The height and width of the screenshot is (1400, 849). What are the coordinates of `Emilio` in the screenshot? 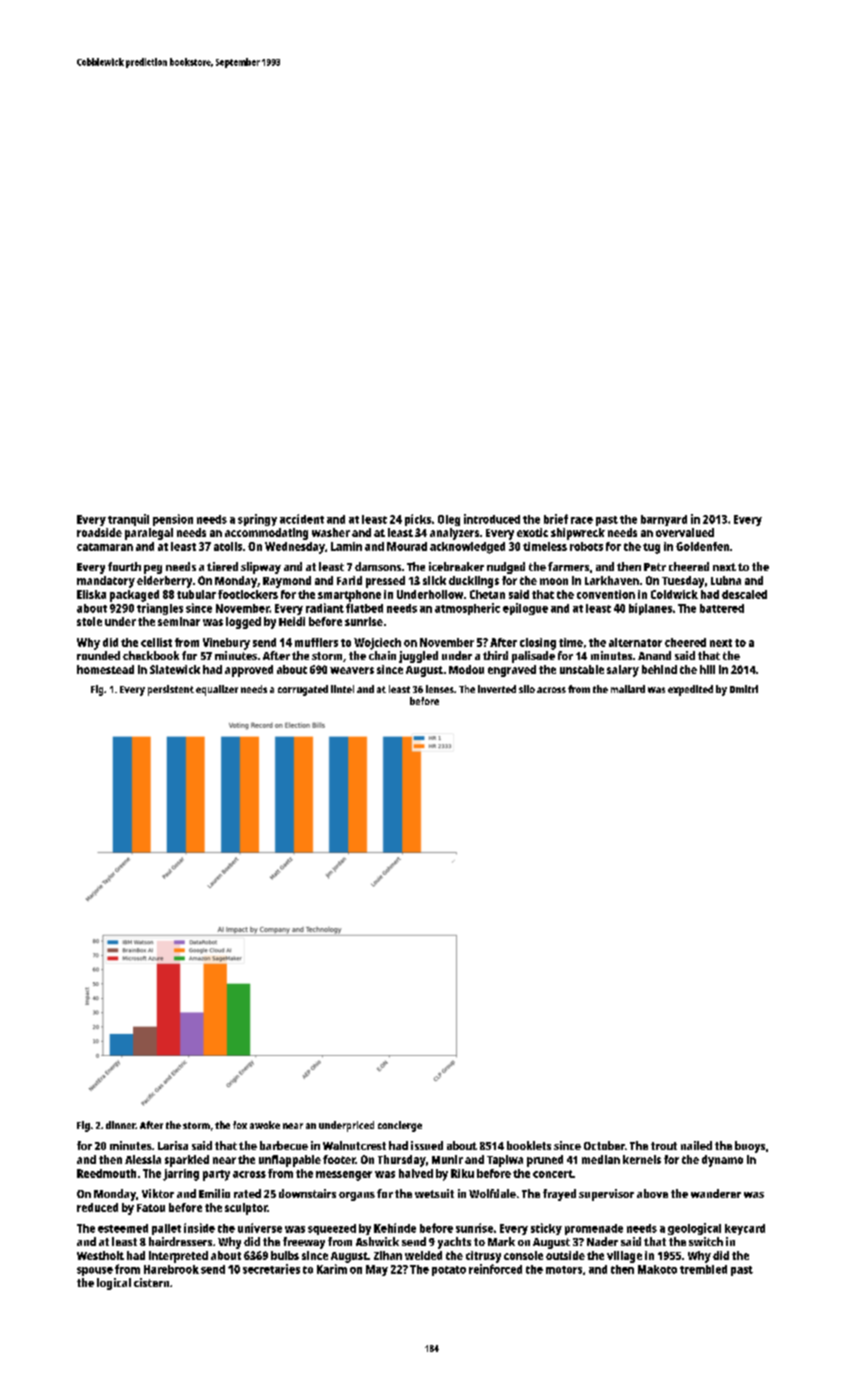 It's located at (214, 1193).
